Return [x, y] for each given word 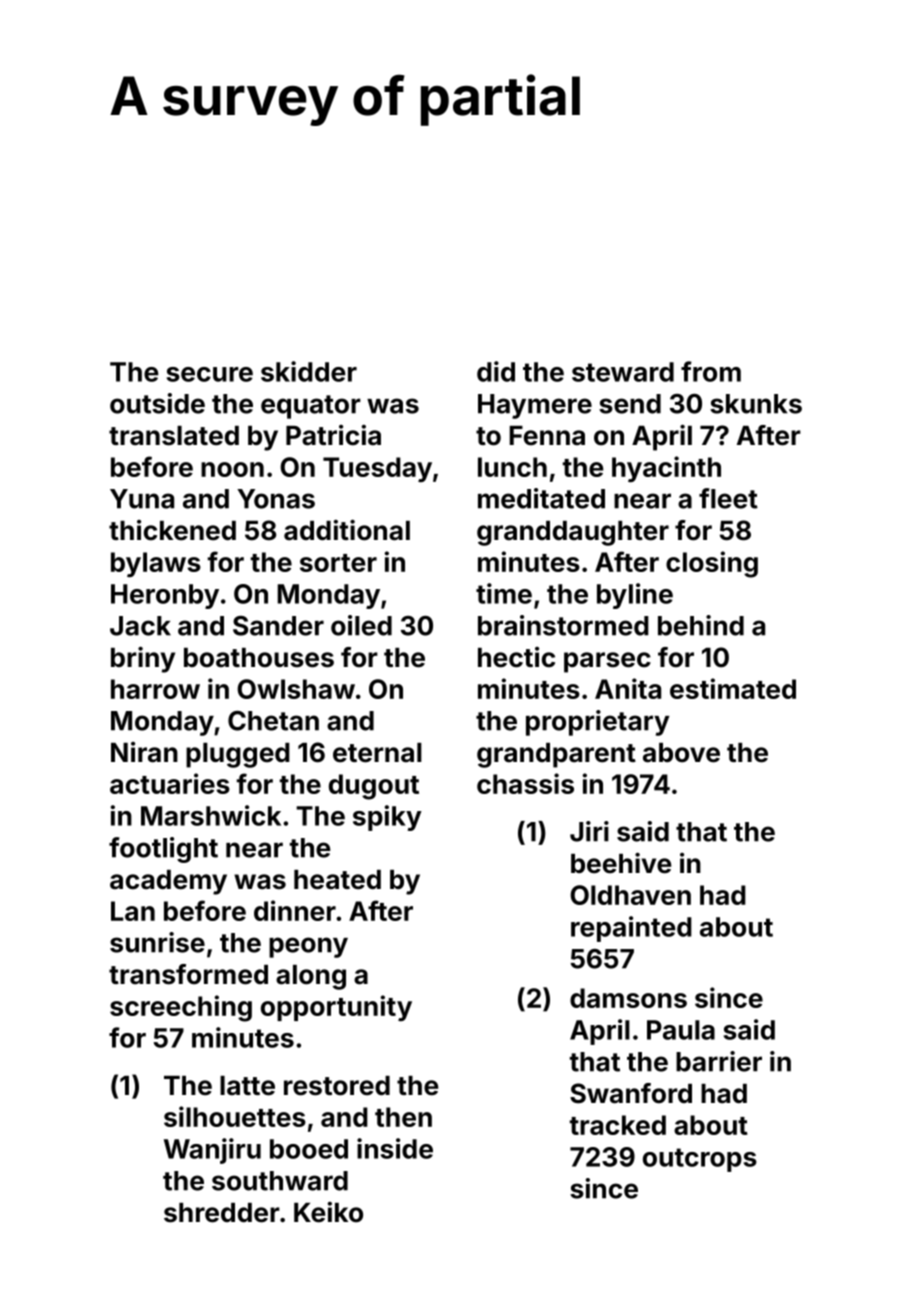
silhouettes [235, 1116]
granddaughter [573, 533]
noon [232, 469]
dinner [295, 910]
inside [395, 1148]
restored [337, 1086]
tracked [618, 1125]
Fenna [547, 436]
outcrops [700, 1160]
